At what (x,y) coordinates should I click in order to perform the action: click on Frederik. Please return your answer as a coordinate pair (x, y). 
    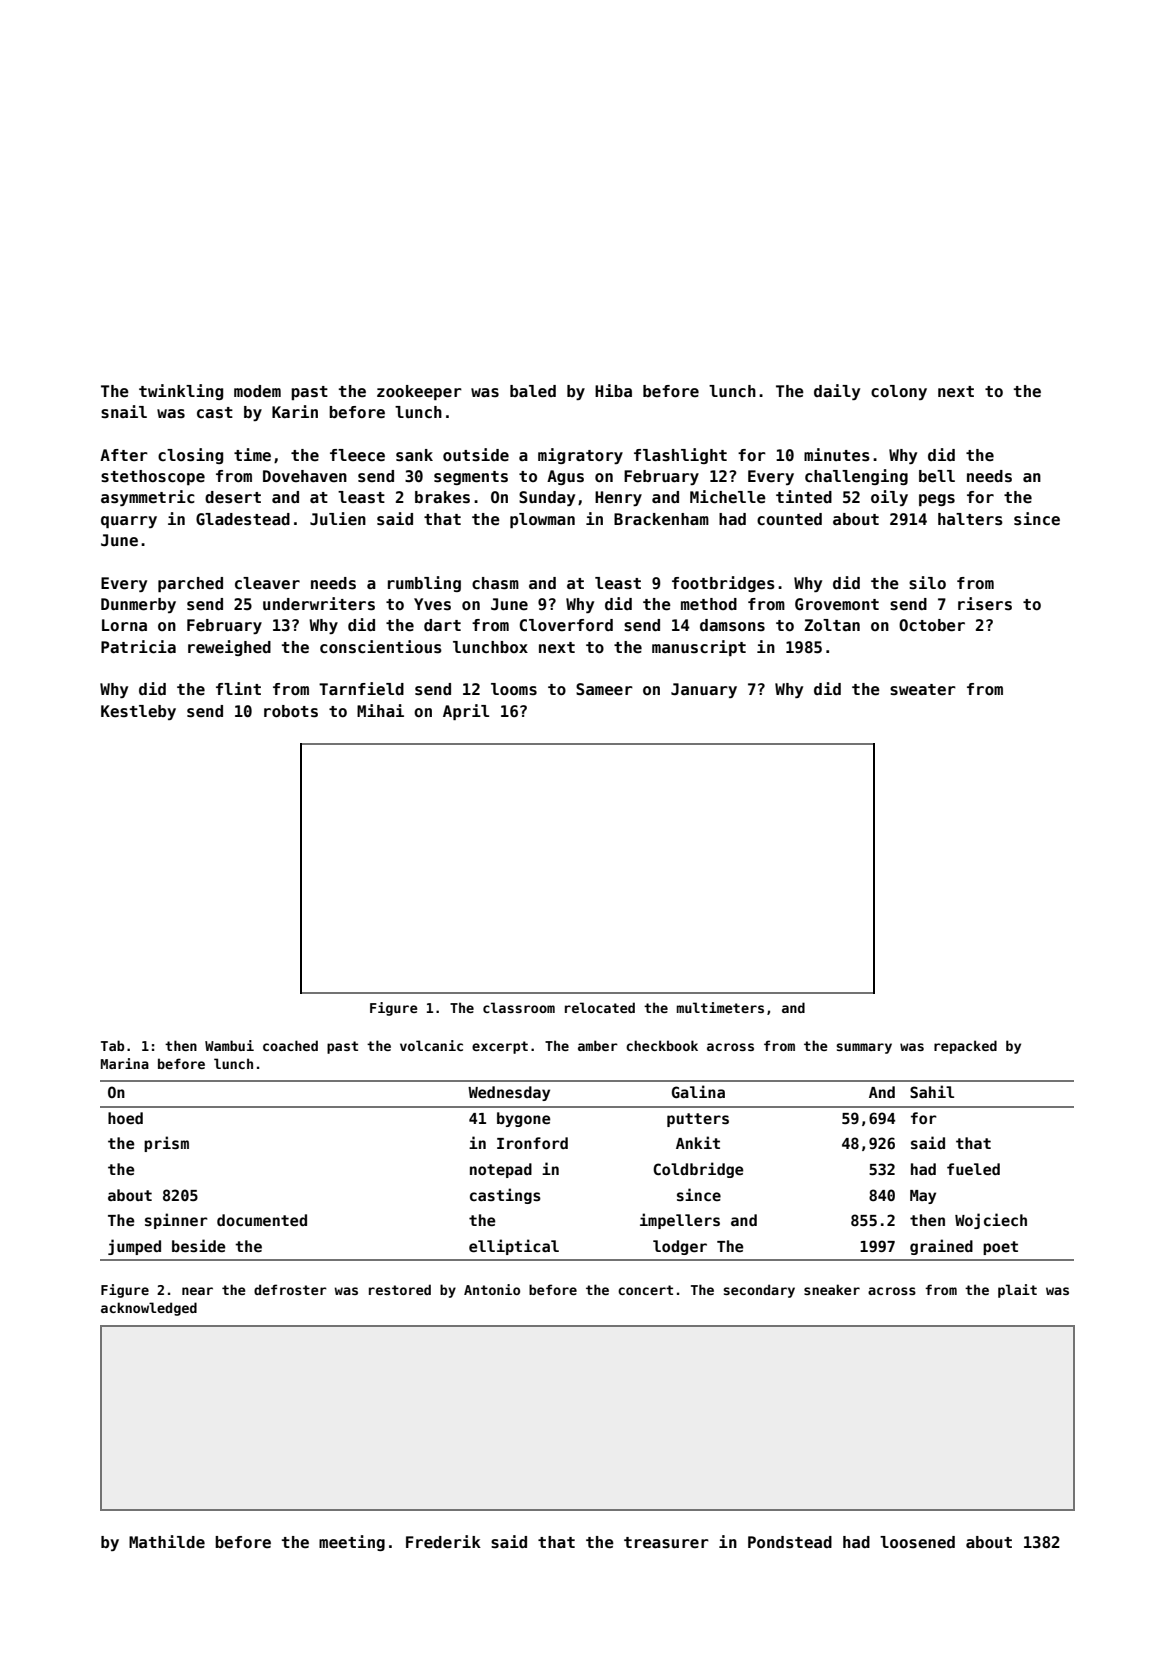
    Looking at the image, I should click on (443, 1541).
